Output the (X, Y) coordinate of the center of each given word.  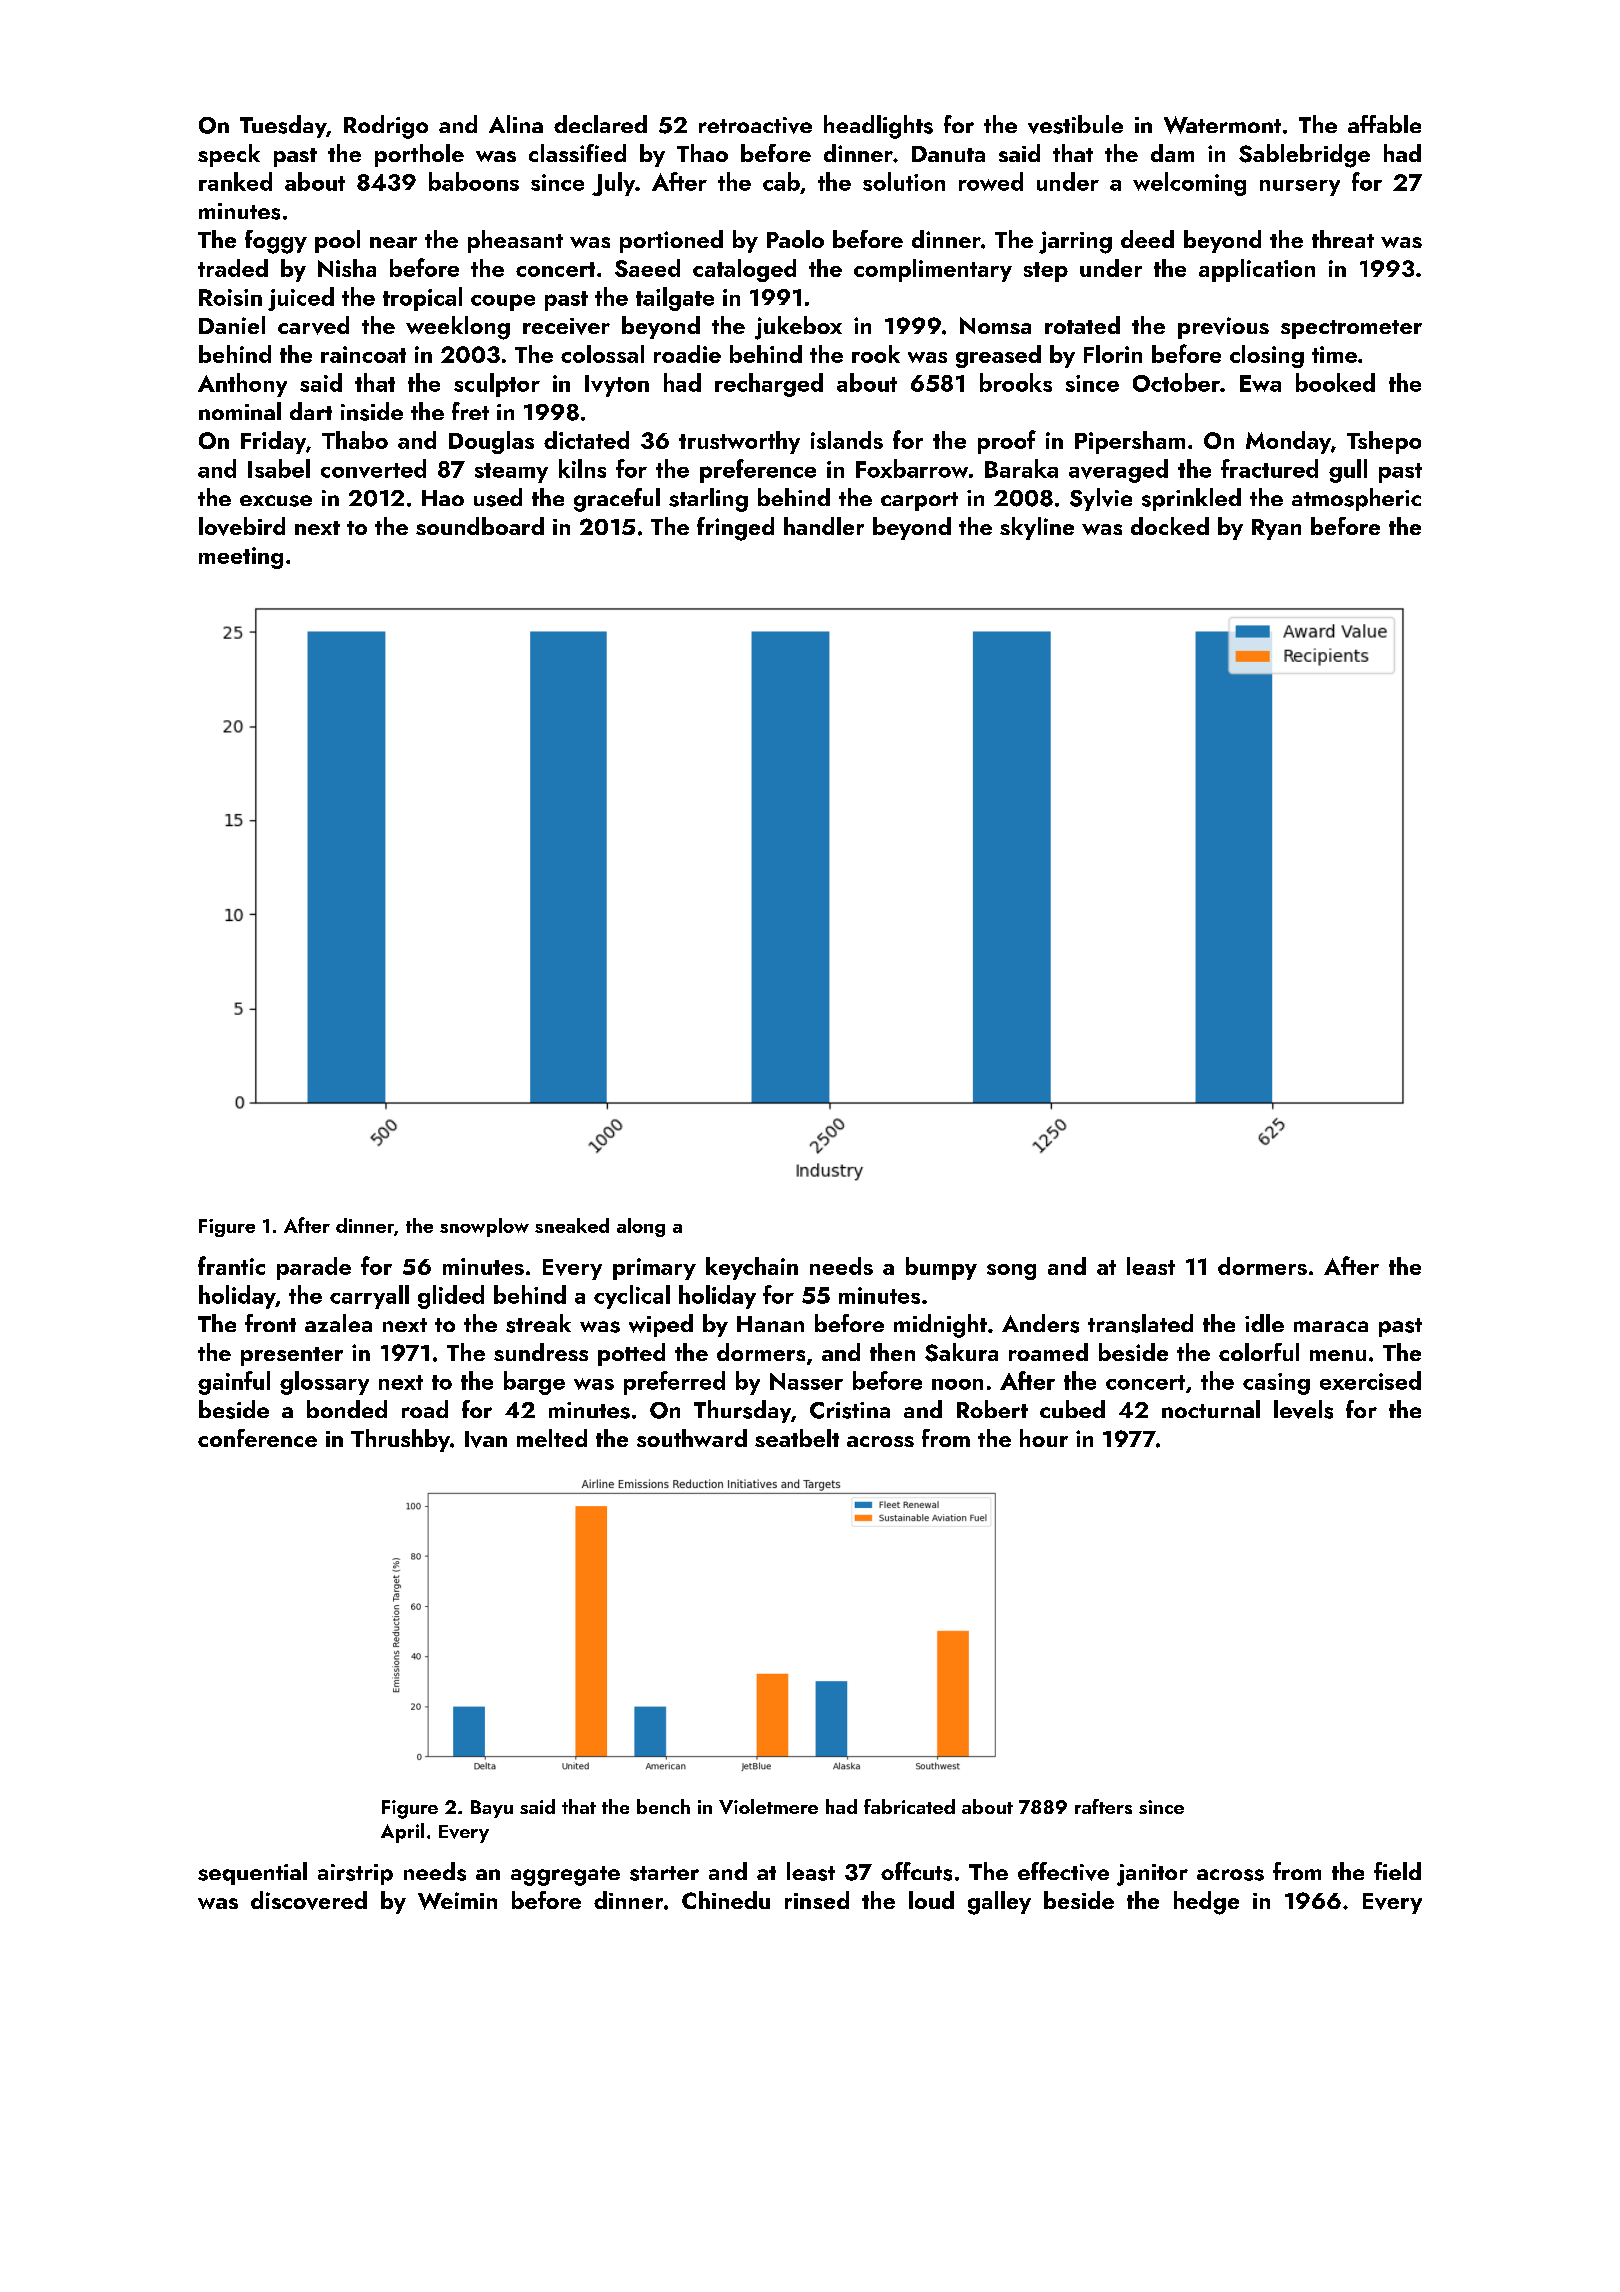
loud (931, 1900)
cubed (1072, 1409)
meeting (241, 558)
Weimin (457, 1901)
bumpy (941, 1268)
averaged (1118, 471)
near (393, 242)
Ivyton (617, 386)
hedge (1206, 1903)
